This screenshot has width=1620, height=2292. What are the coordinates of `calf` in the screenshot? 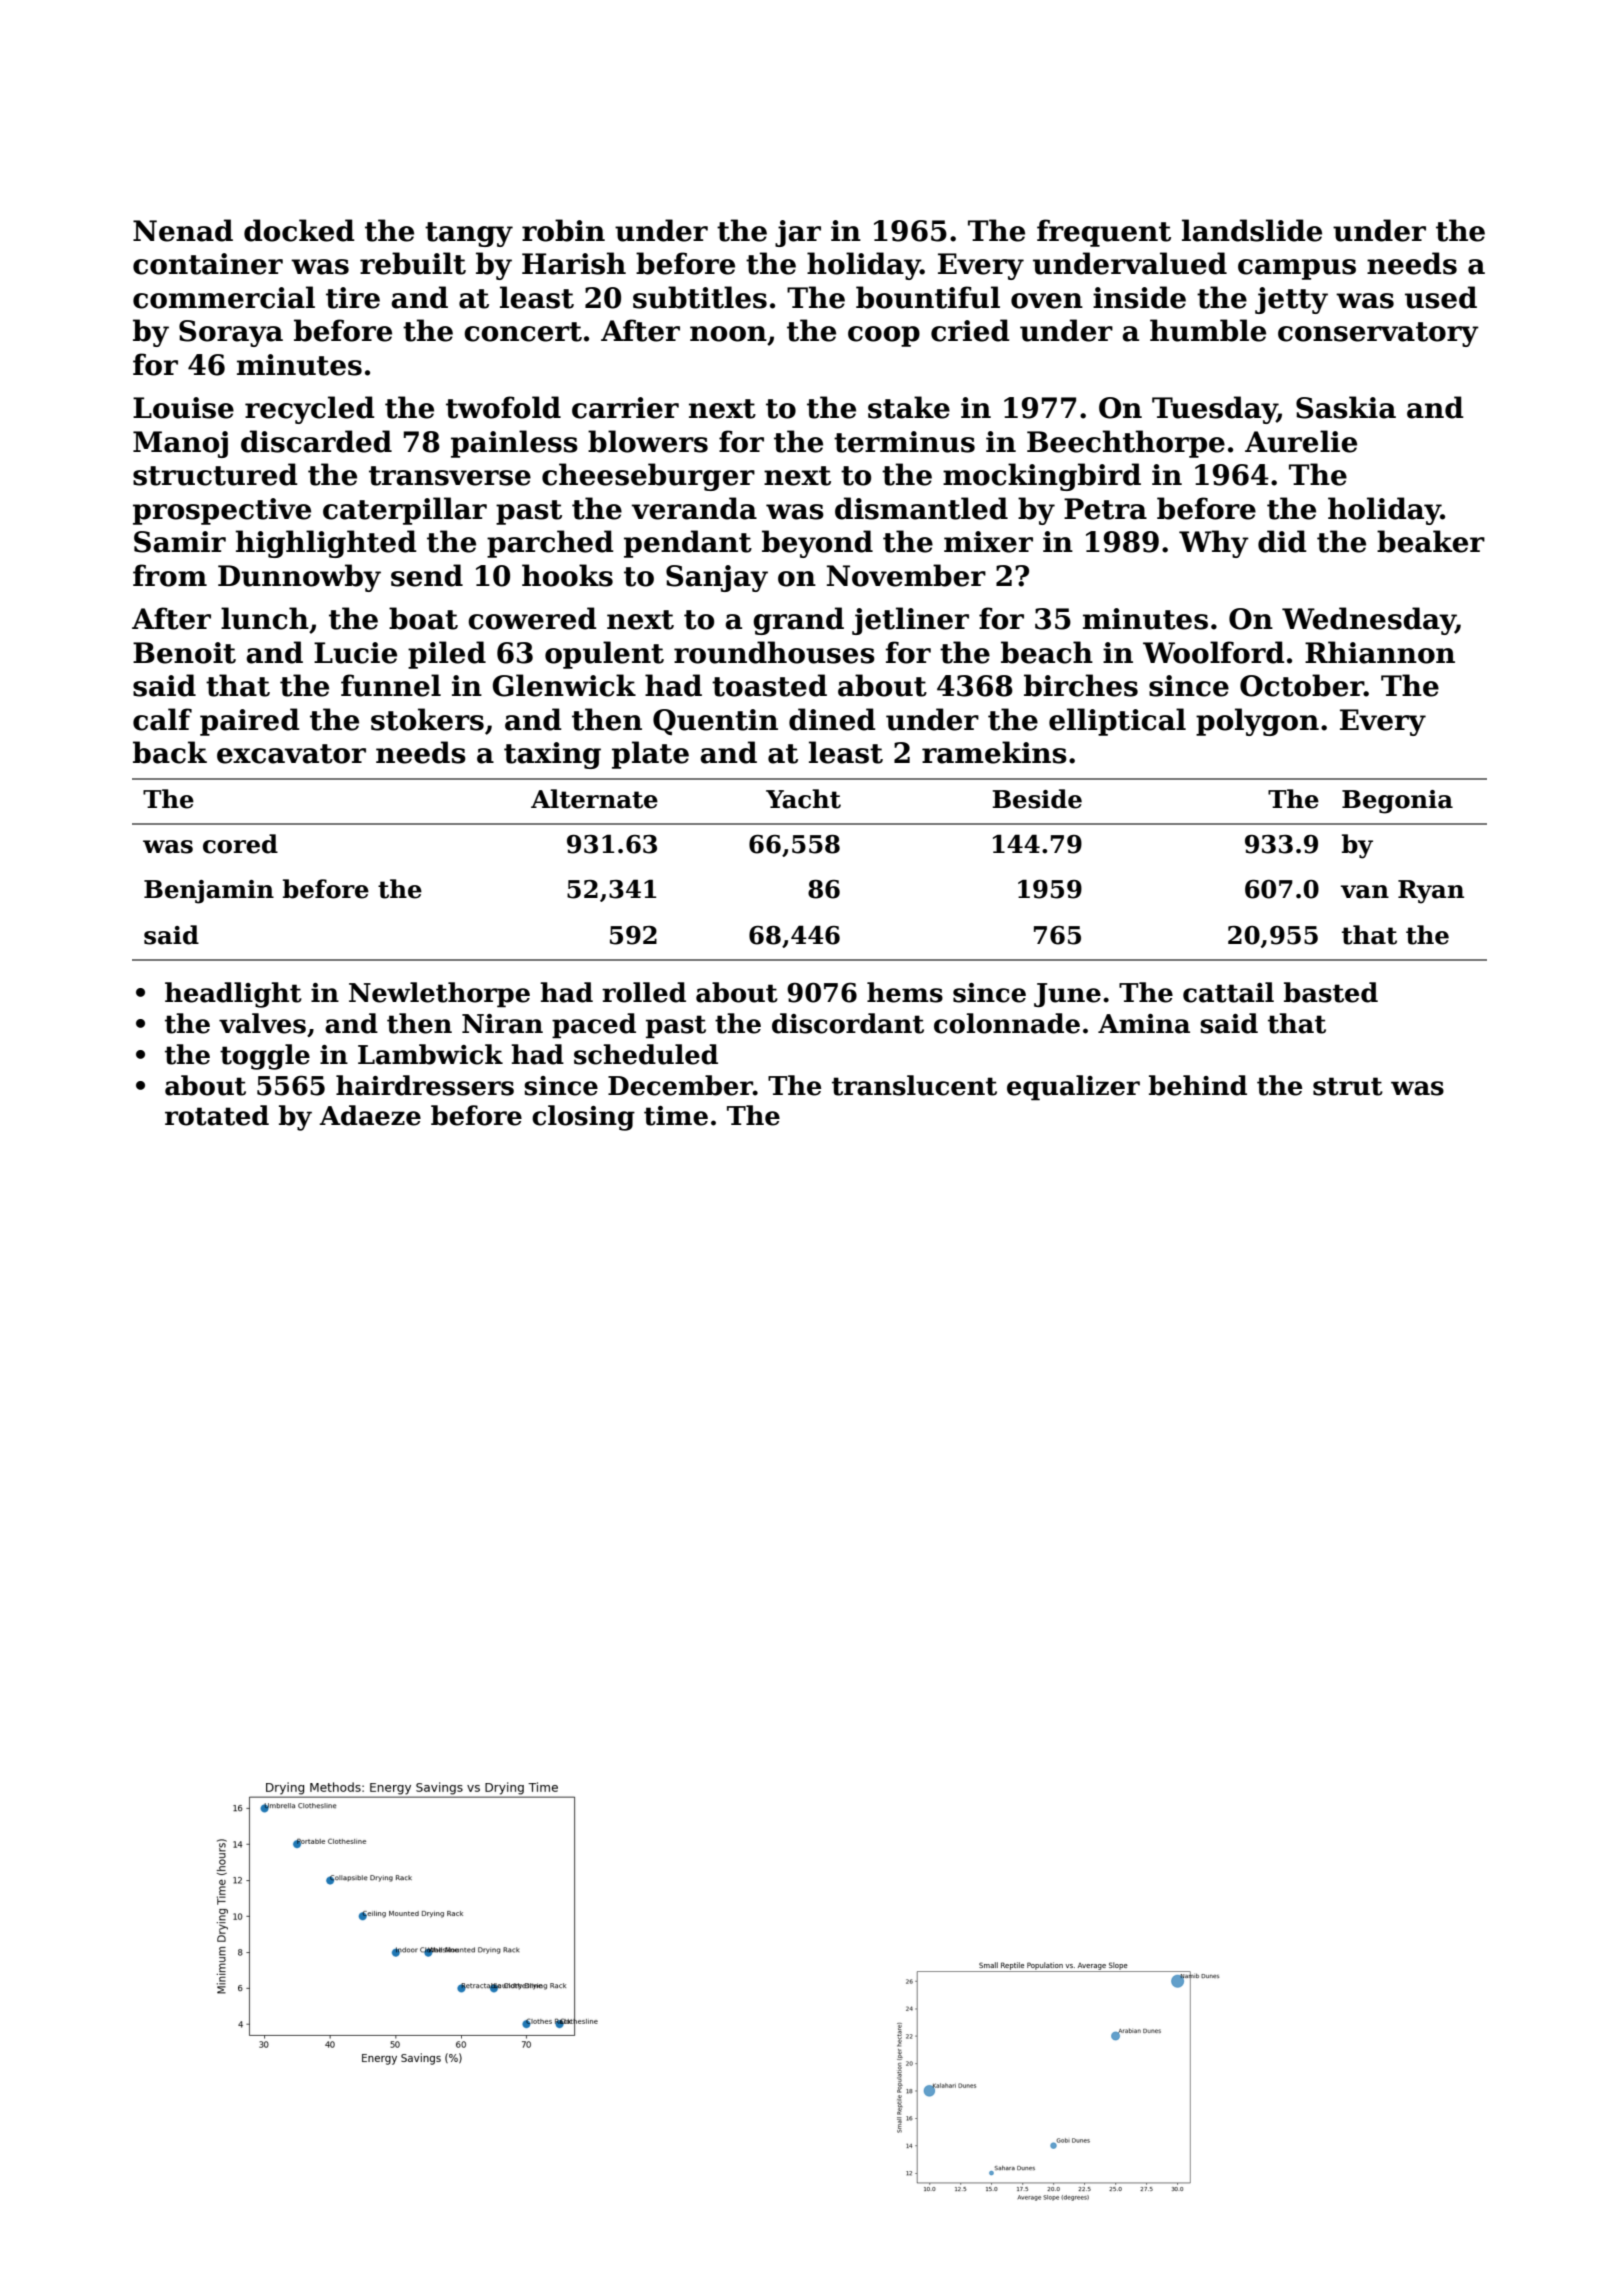 It's located at (162, 719).
